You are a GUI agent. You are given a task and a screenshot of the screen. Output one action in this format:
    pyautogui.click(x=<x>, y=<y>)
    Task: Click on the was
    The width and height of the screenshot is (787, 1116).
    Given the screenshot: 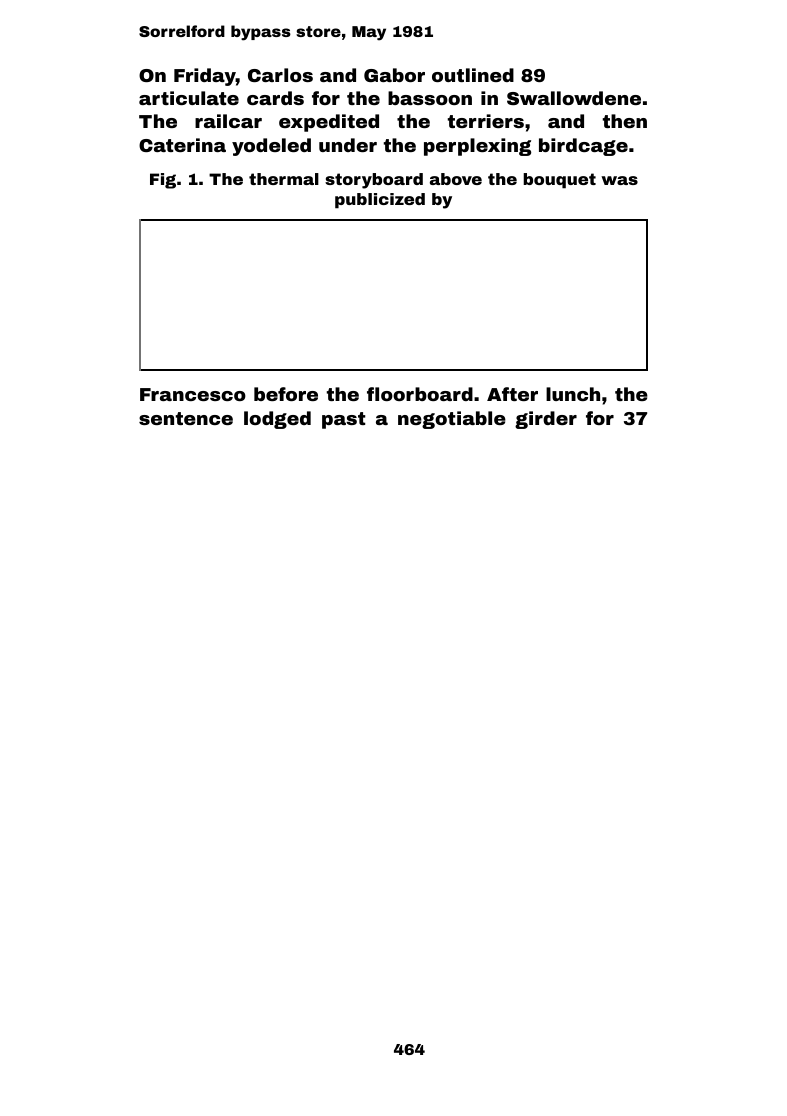 What is the action you would take?
    pyautogui.click(x=619, y=180)
